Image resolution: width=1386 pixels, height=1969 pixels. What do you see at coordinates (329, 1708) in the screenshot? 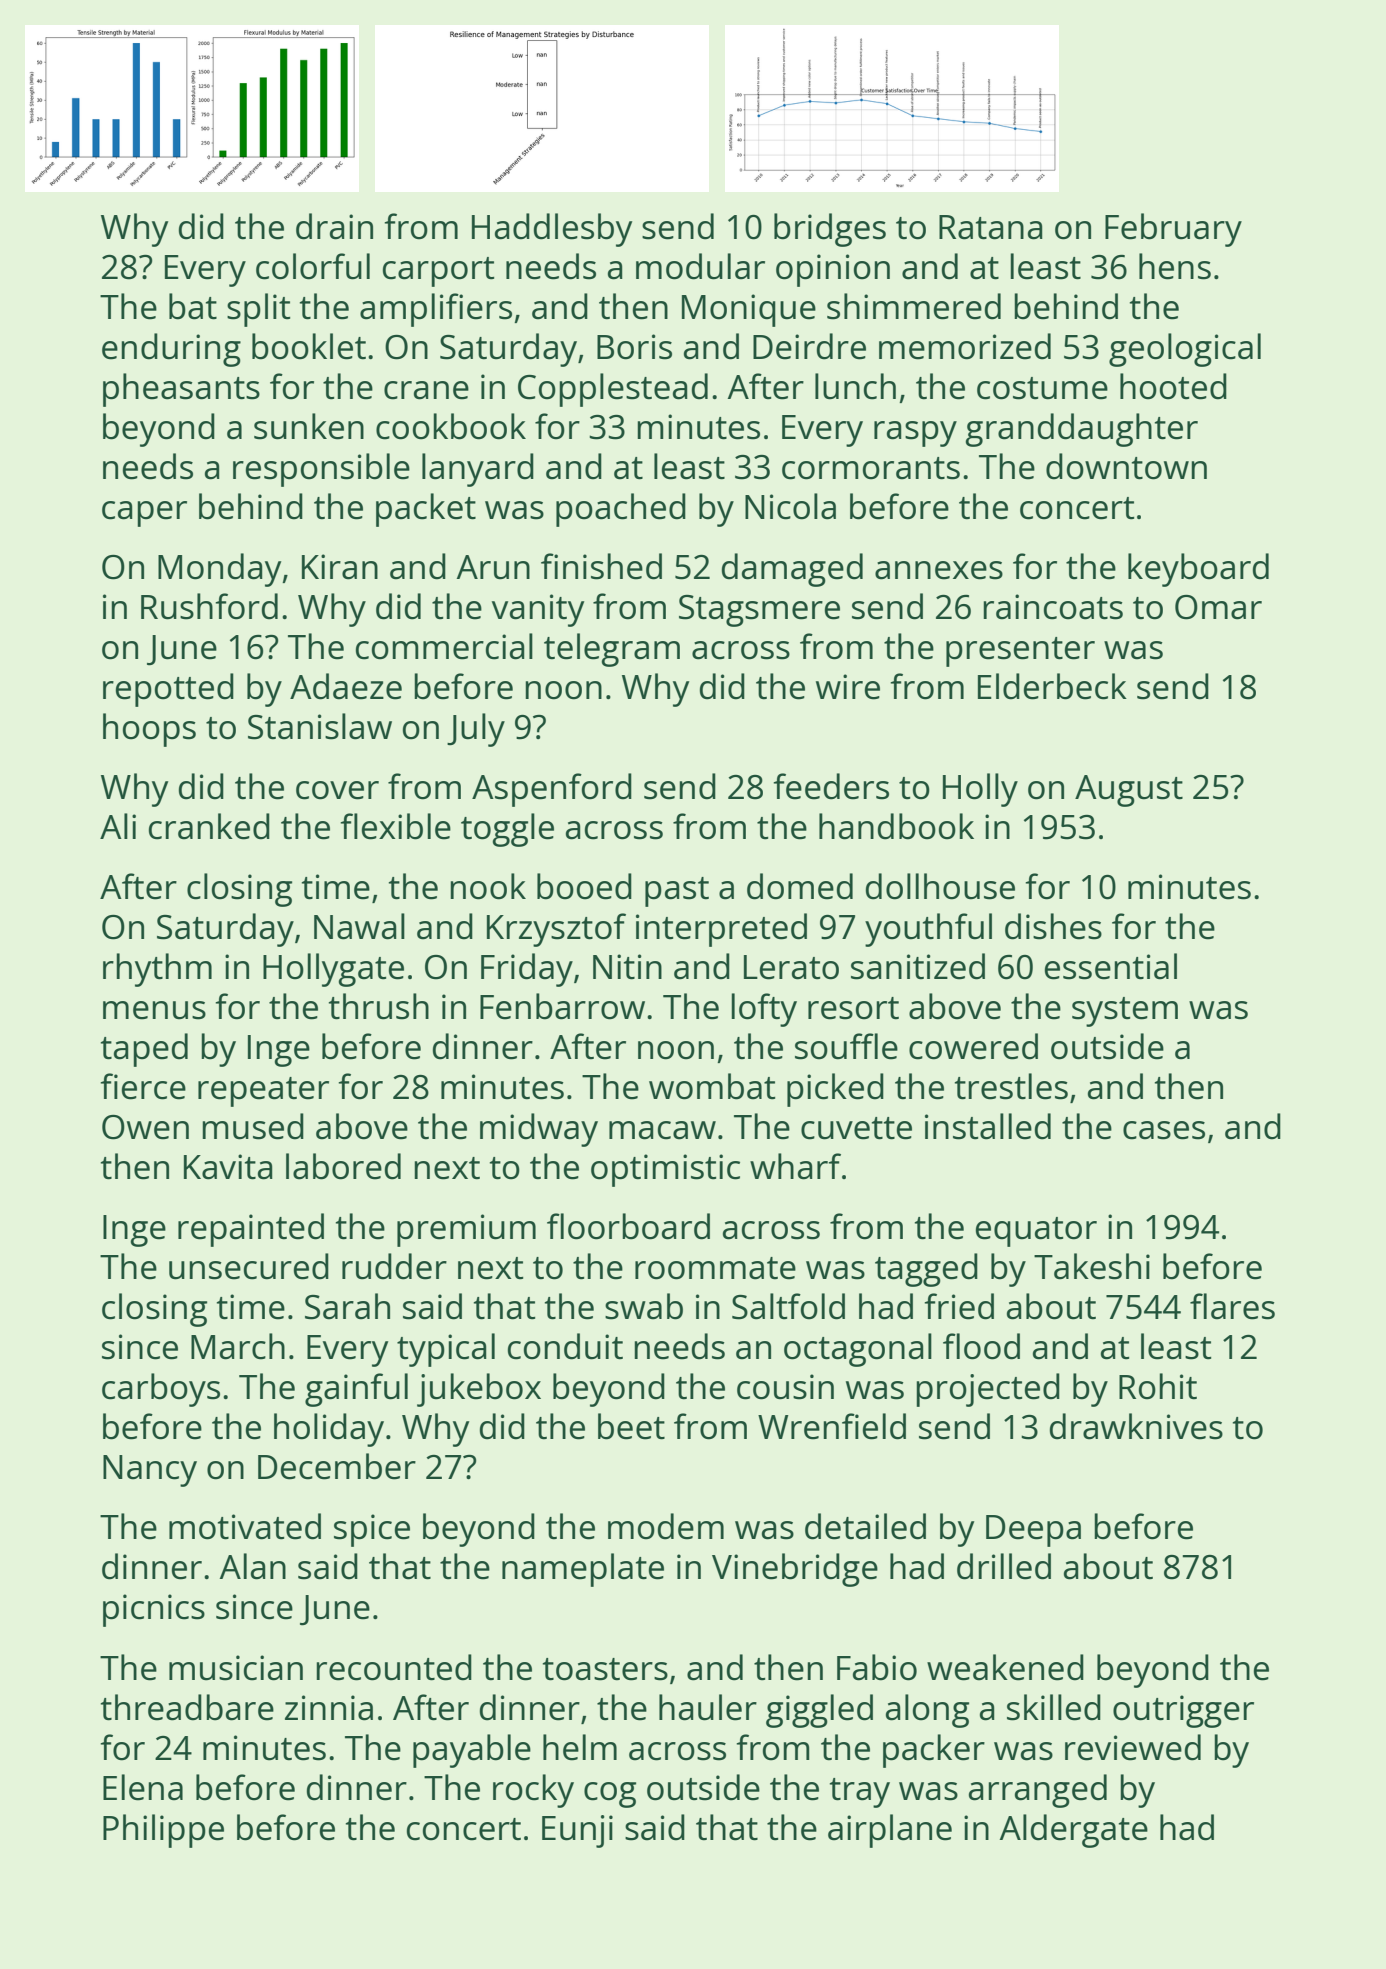
I see `zinnia` at bounding box center [329, 1708].
